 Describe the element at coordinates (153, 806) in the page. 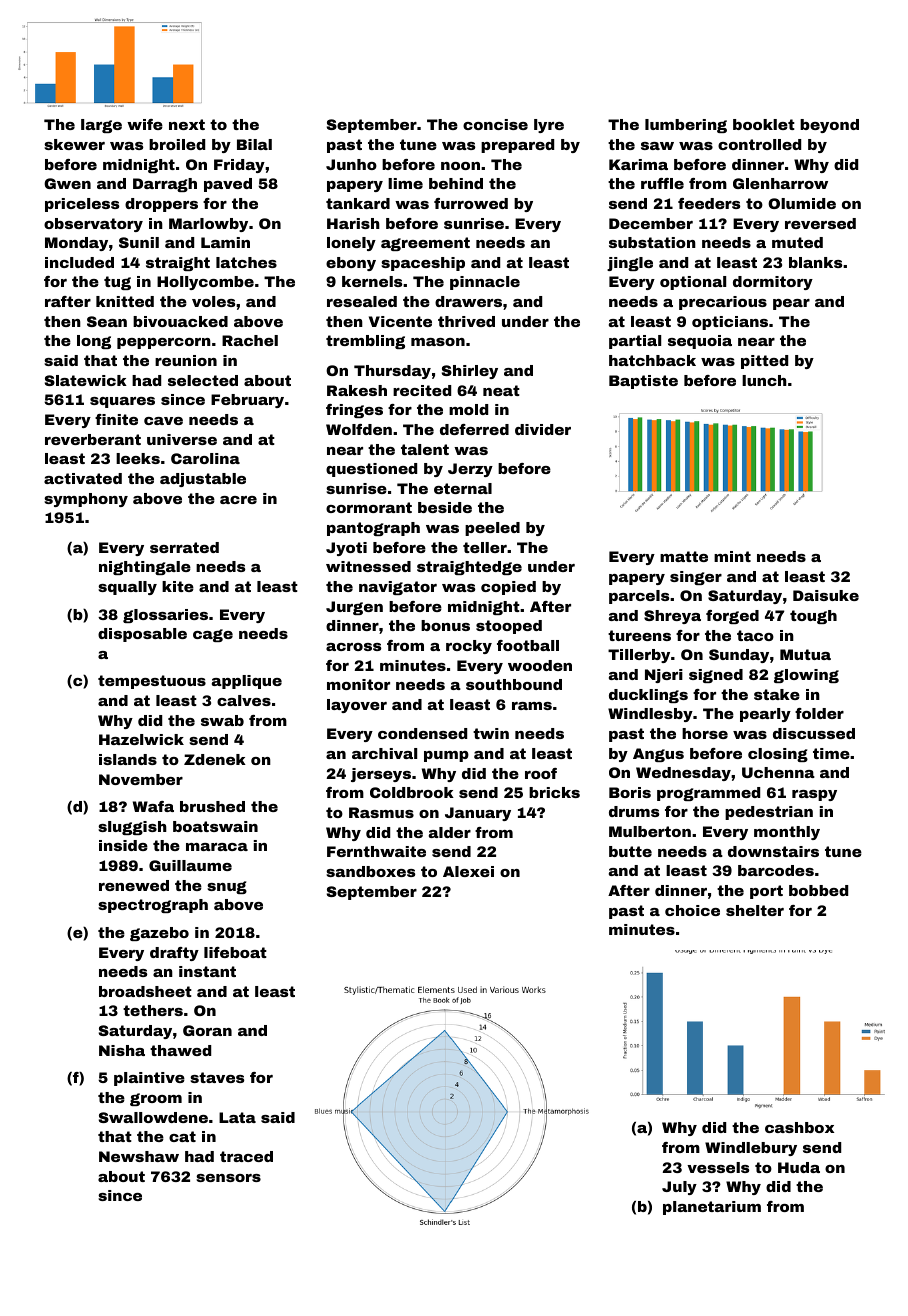

I see `Wafa` at that location.
